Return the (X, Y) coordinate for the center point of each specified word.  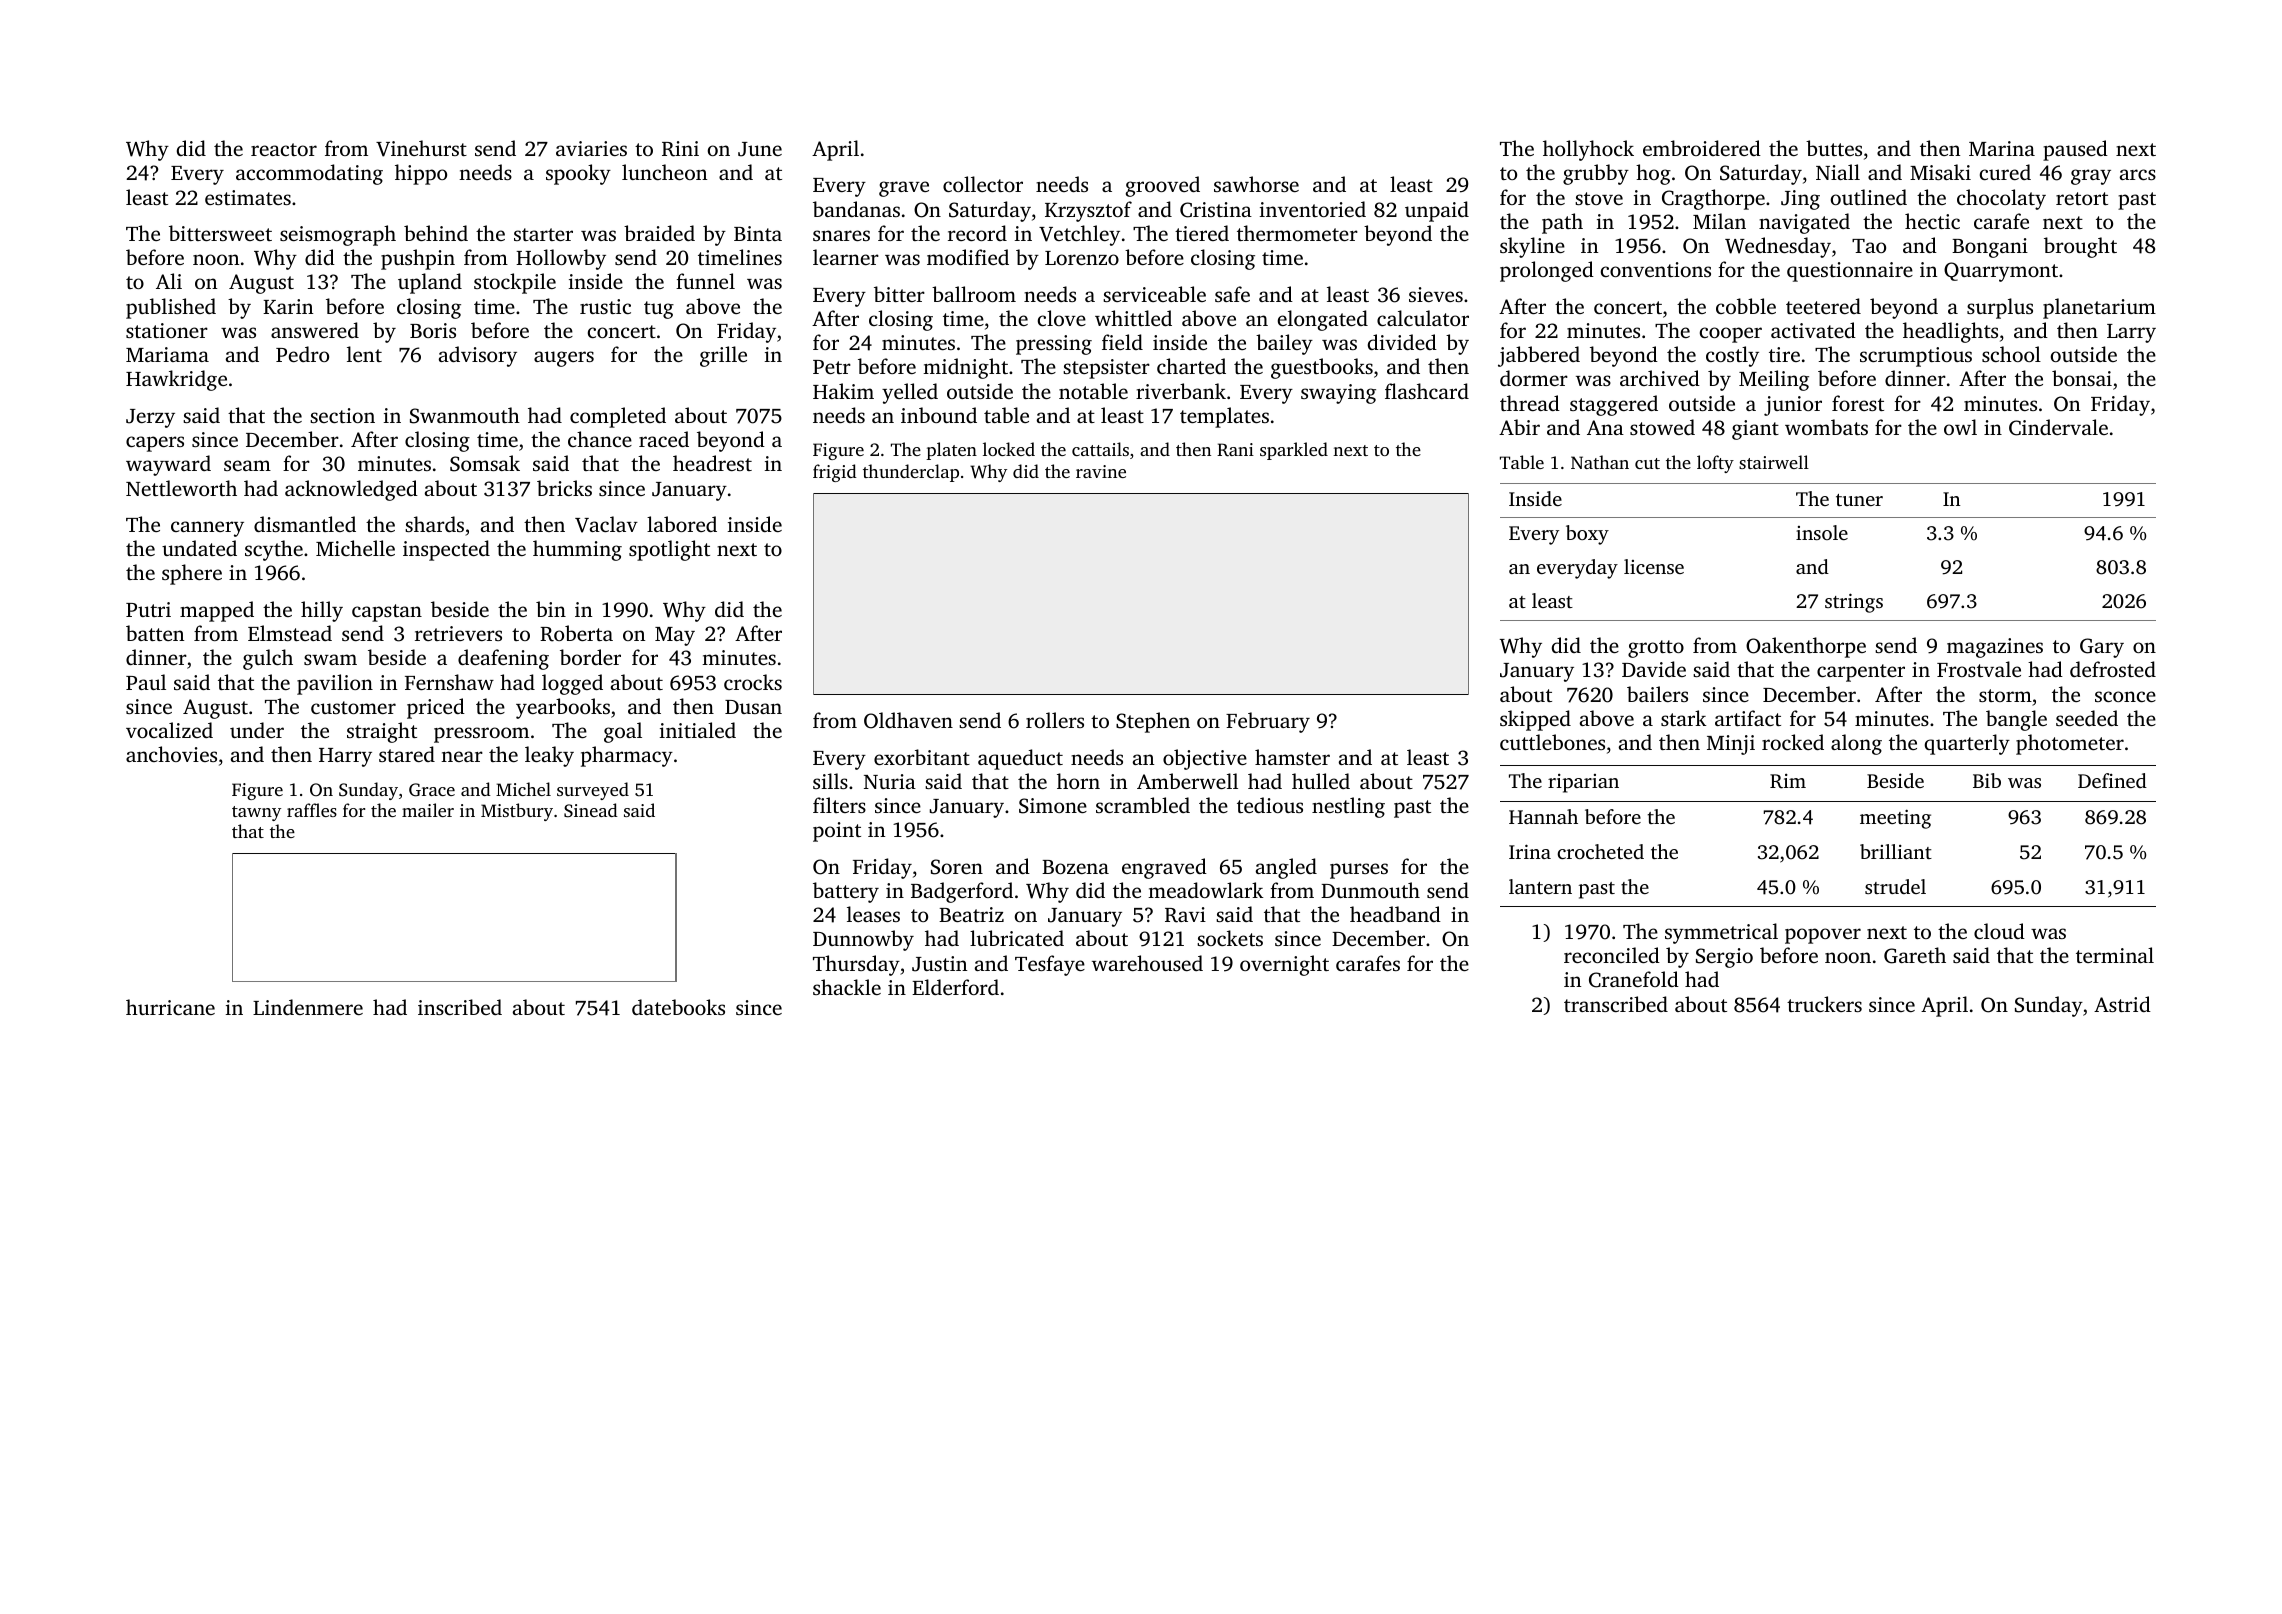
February (1268, 722)
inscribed (460, 1007)
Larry (2131, 333)
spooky (578, 174)
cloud (1999, 931)
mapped (217, 611)
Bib (1987, 780)
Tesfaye (1050, 965)
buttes (1834, 148)
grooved (1163, 186)
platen (951, 451)
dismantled (305, 524)
